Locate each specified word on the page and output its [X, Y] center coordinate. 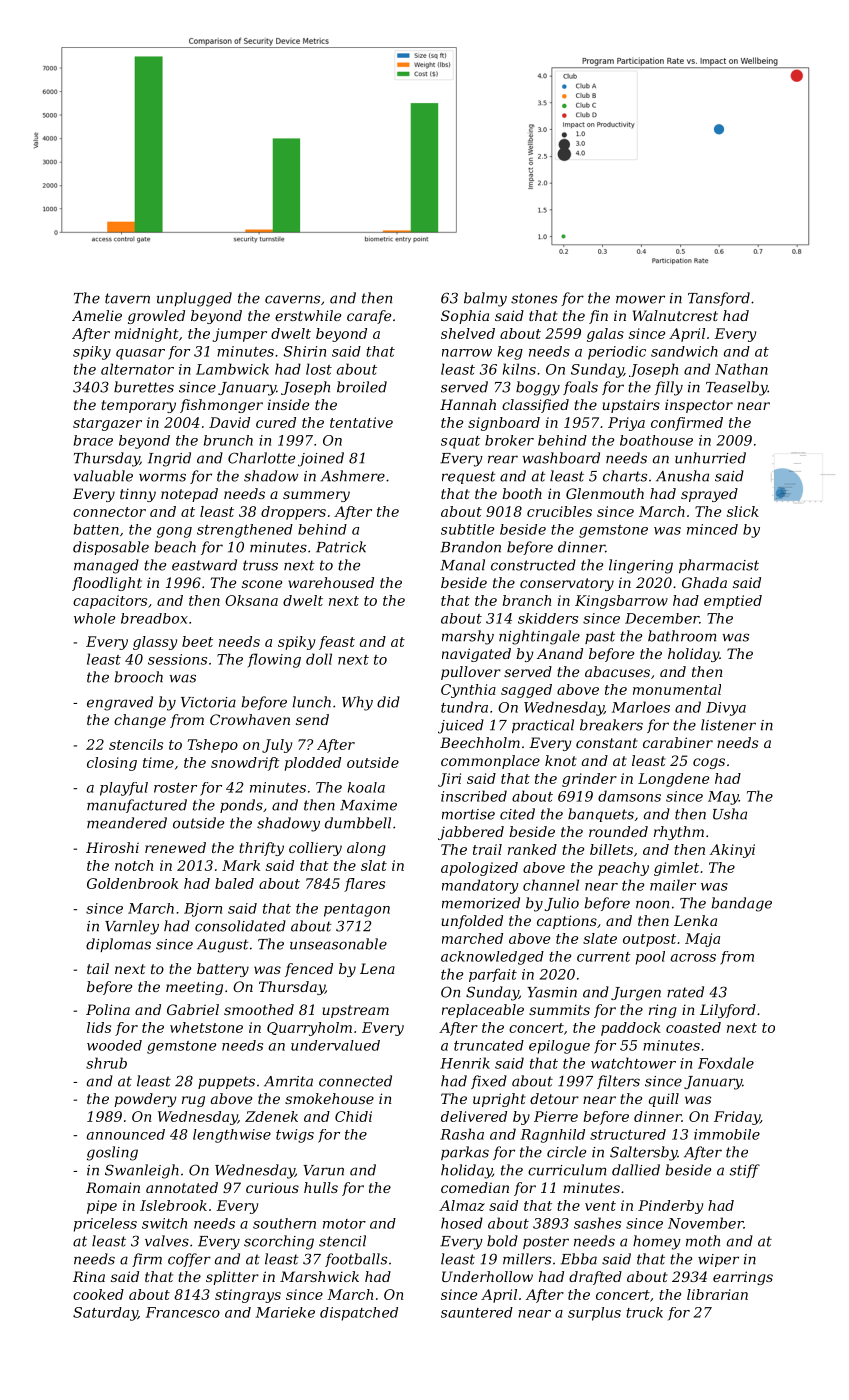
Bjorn [203, 910]
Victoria [208, 702]
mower [640, 299]
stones [534, 298]
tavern [127, 298]
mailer [673, 885]
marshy [468, 637]
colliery [315, 849]
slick [743, 511]
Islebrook [173, 1205]
